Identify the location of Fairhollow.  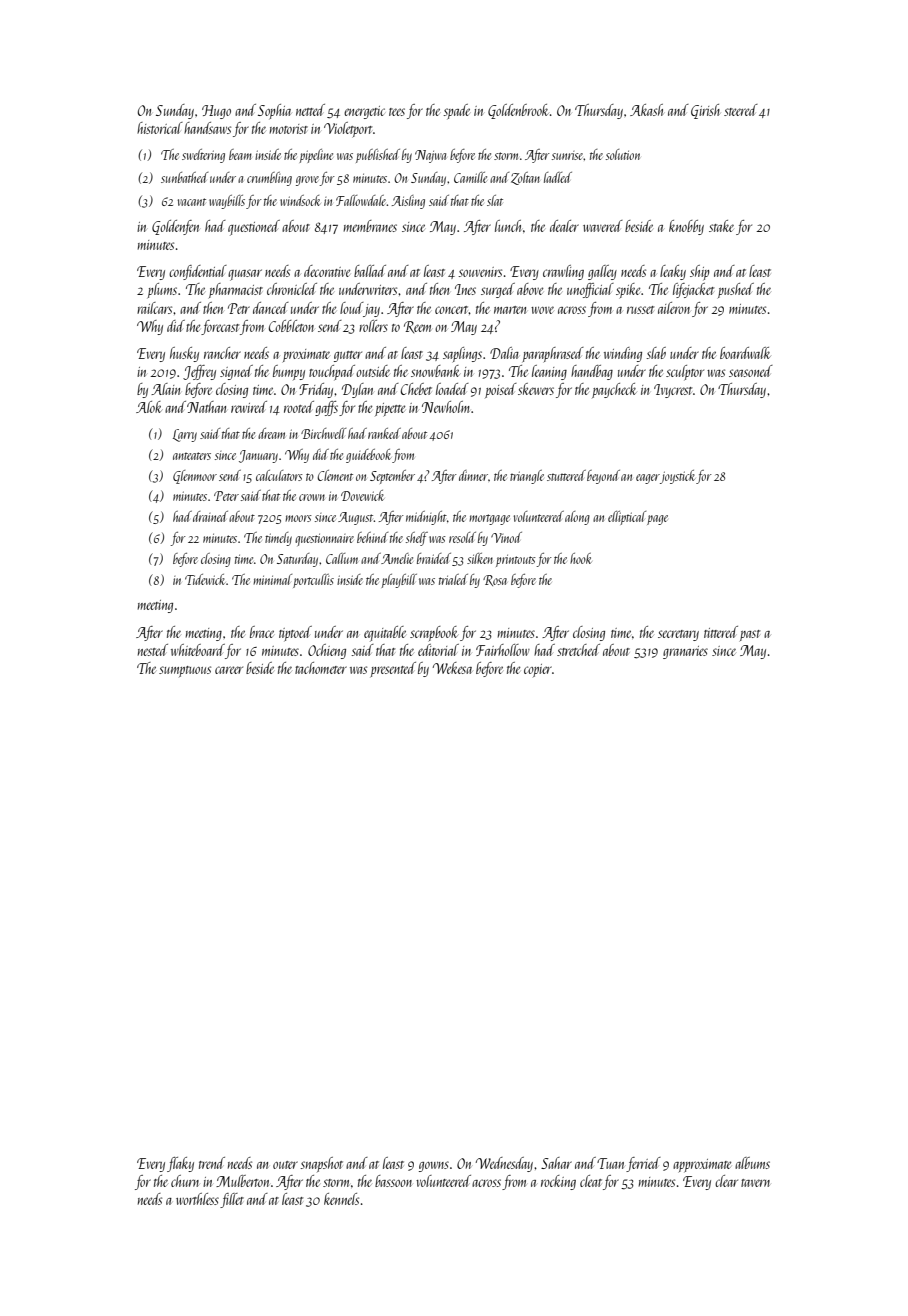
(503, 650).
